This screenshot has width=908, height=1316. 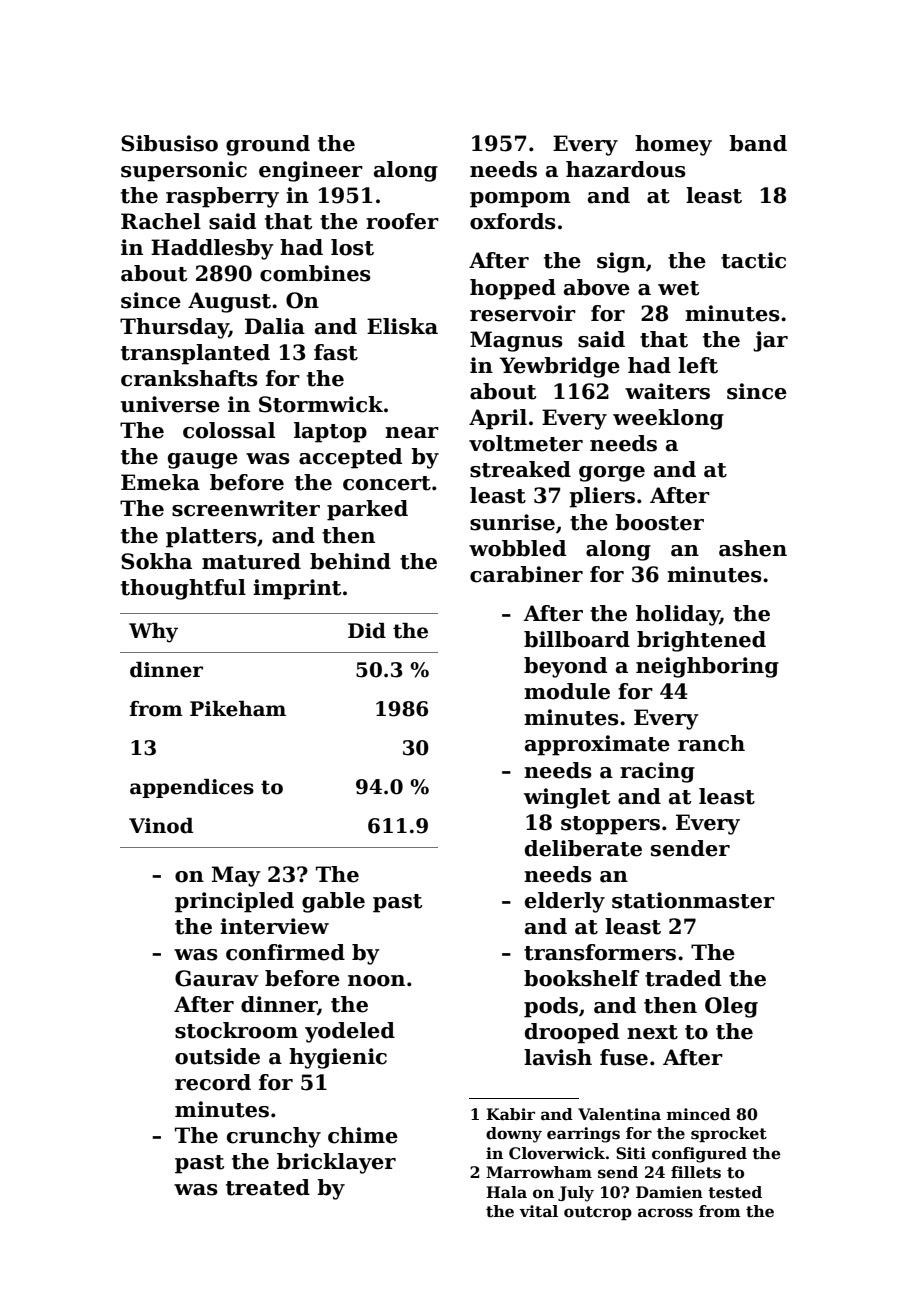 I want to click on ranch, so click(x=711, y=743).
